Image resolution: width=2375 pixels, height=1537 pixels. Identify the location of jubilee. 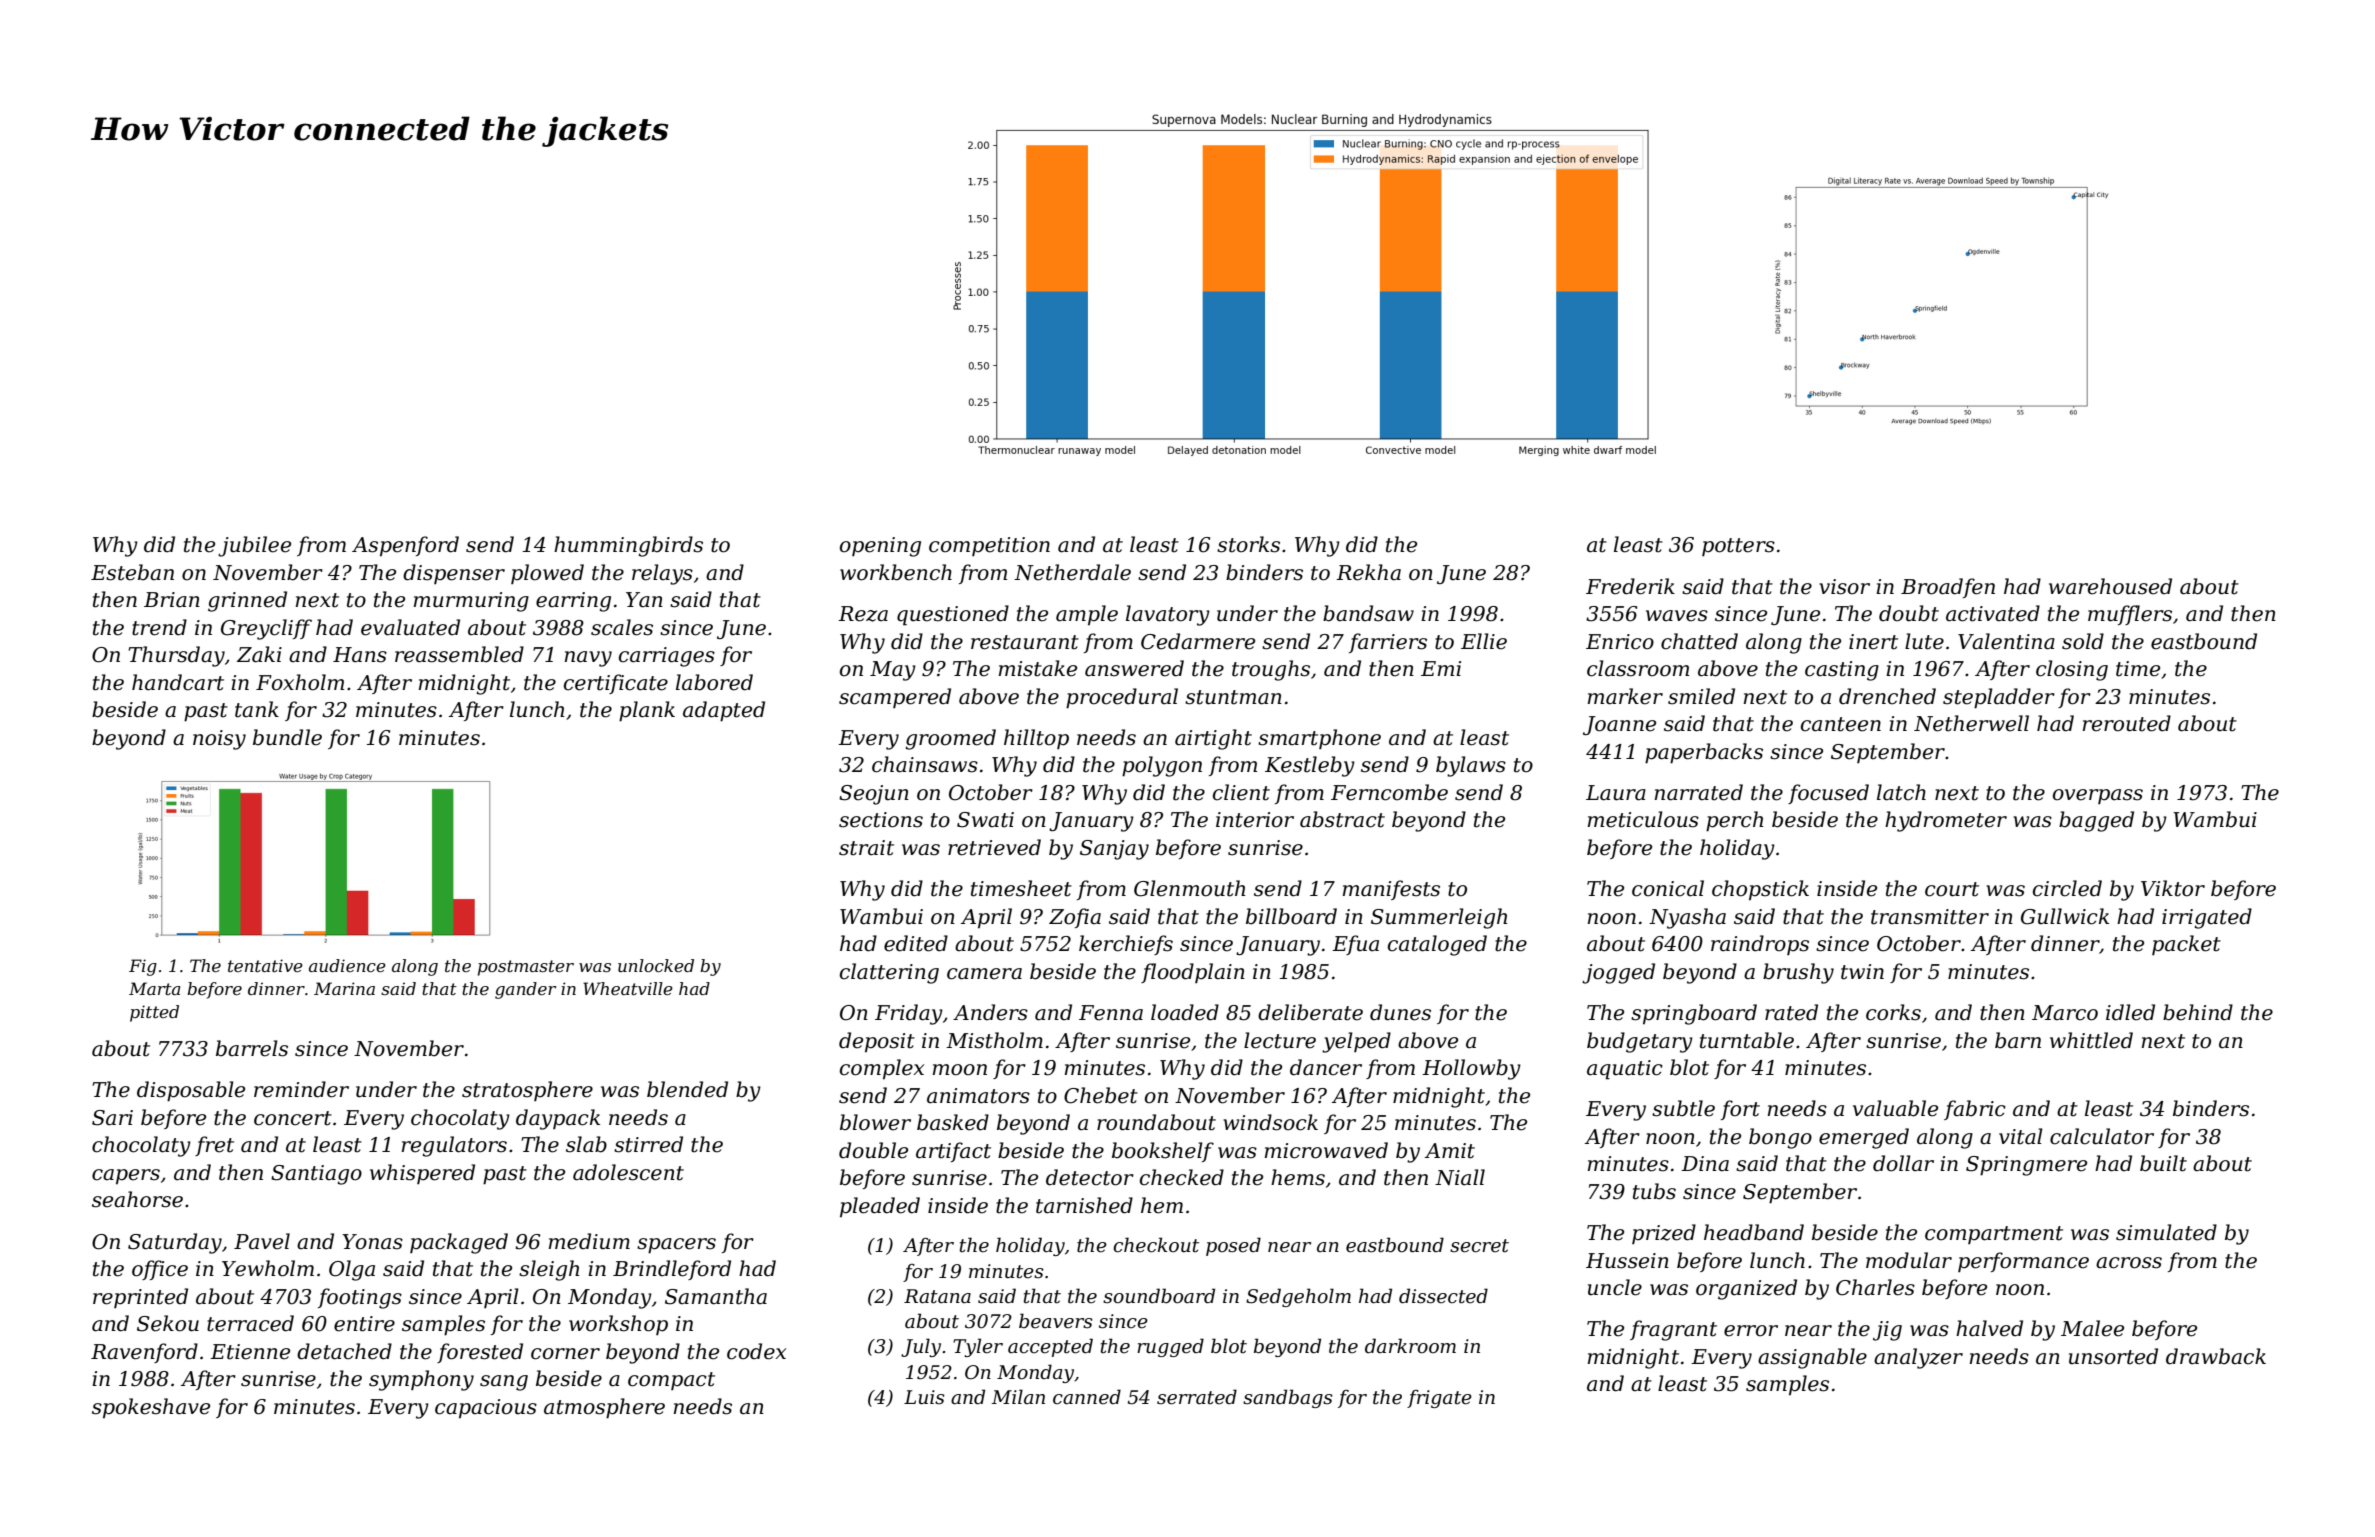
(254, 546).
